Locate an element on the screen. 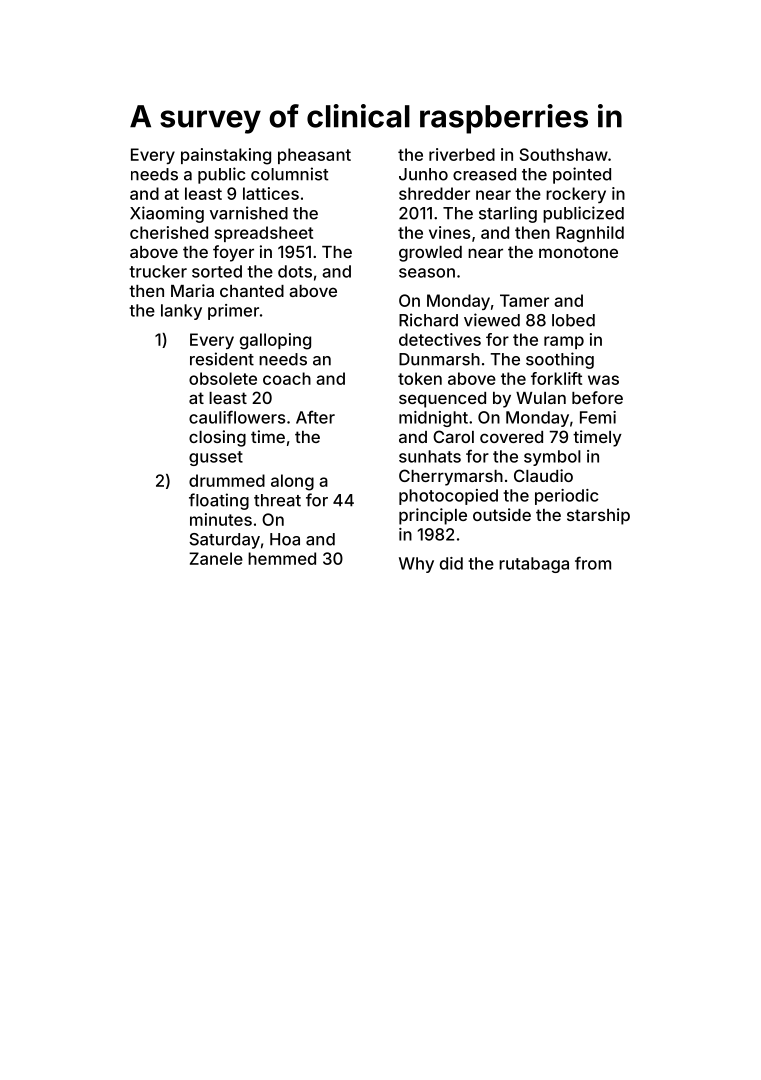 Image resolution: width=761 pixels, height=1080 pixels. was is located at coordinates (603, 380).
